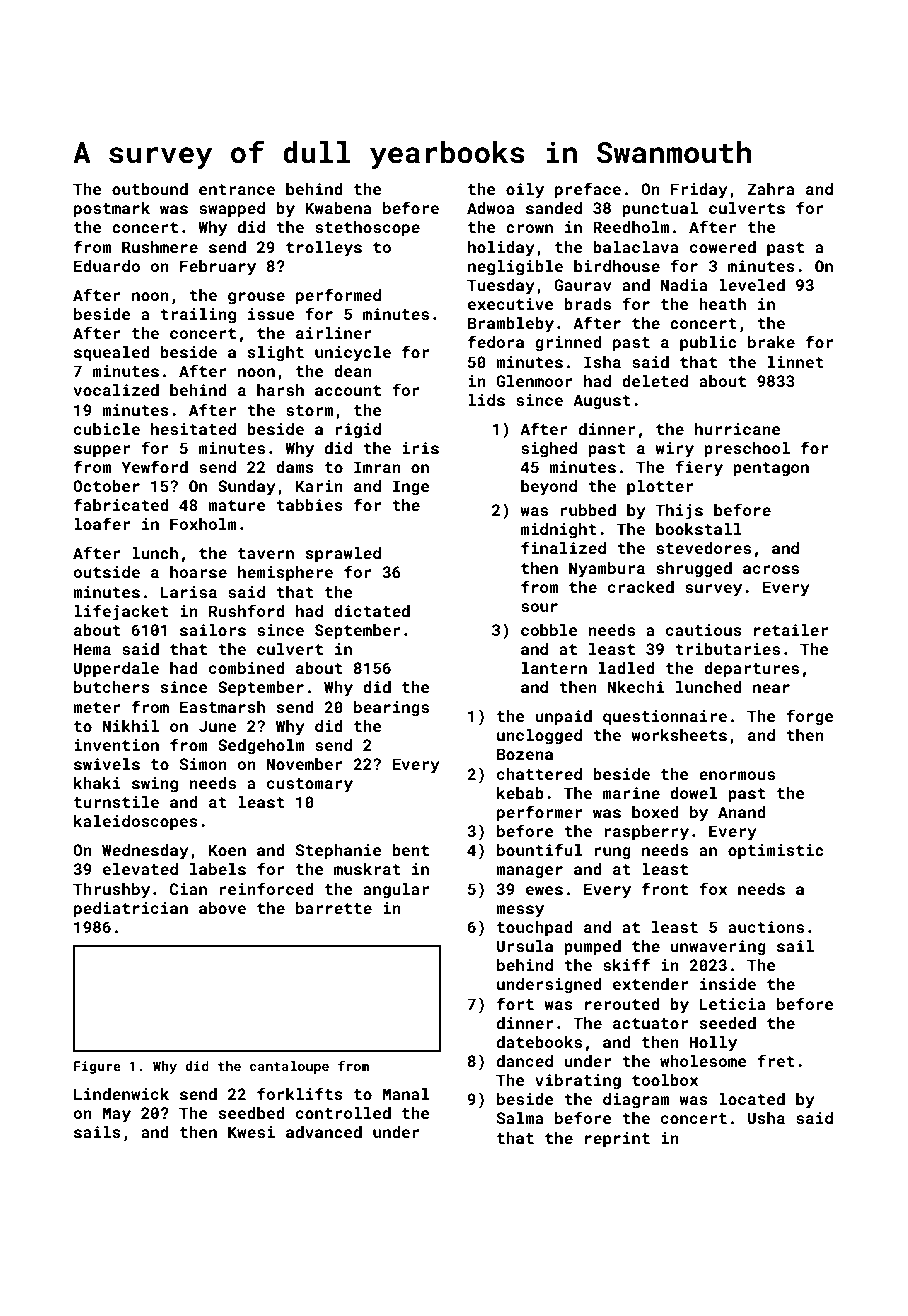 Image resolution: width=908 pixels, height=1316 pixels. Describe the element at coordinates (525, 191) in the document. I see `oily` at that location.
